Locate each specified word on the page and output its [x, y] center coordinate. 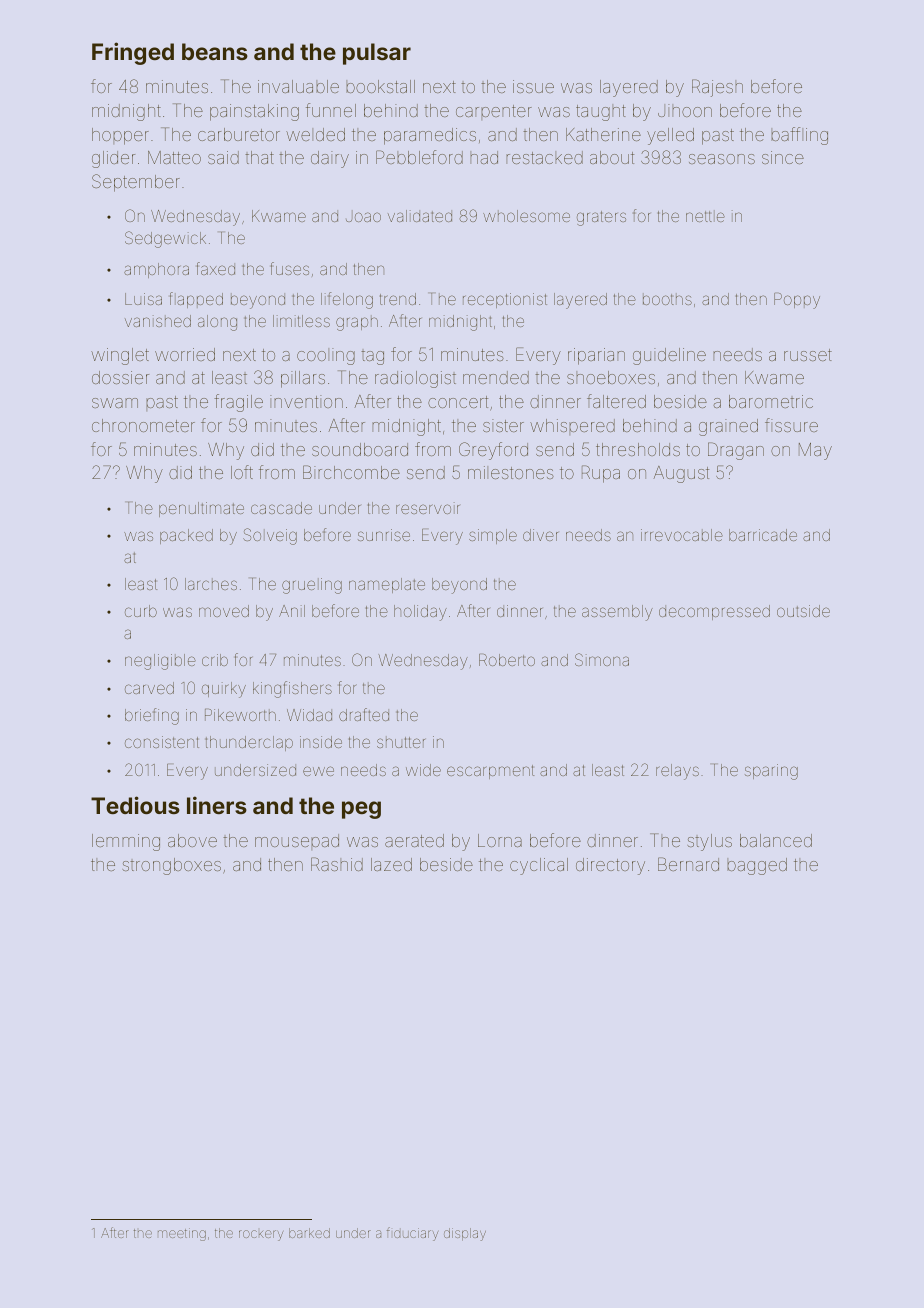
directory [610, 866]
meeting [182, 1234]
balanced [776, 840]
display [465, 1234]
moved [224, 611]
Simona [602, 659]
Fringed [133, 53]
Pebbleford [419, 157]
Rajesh [717, 88]
